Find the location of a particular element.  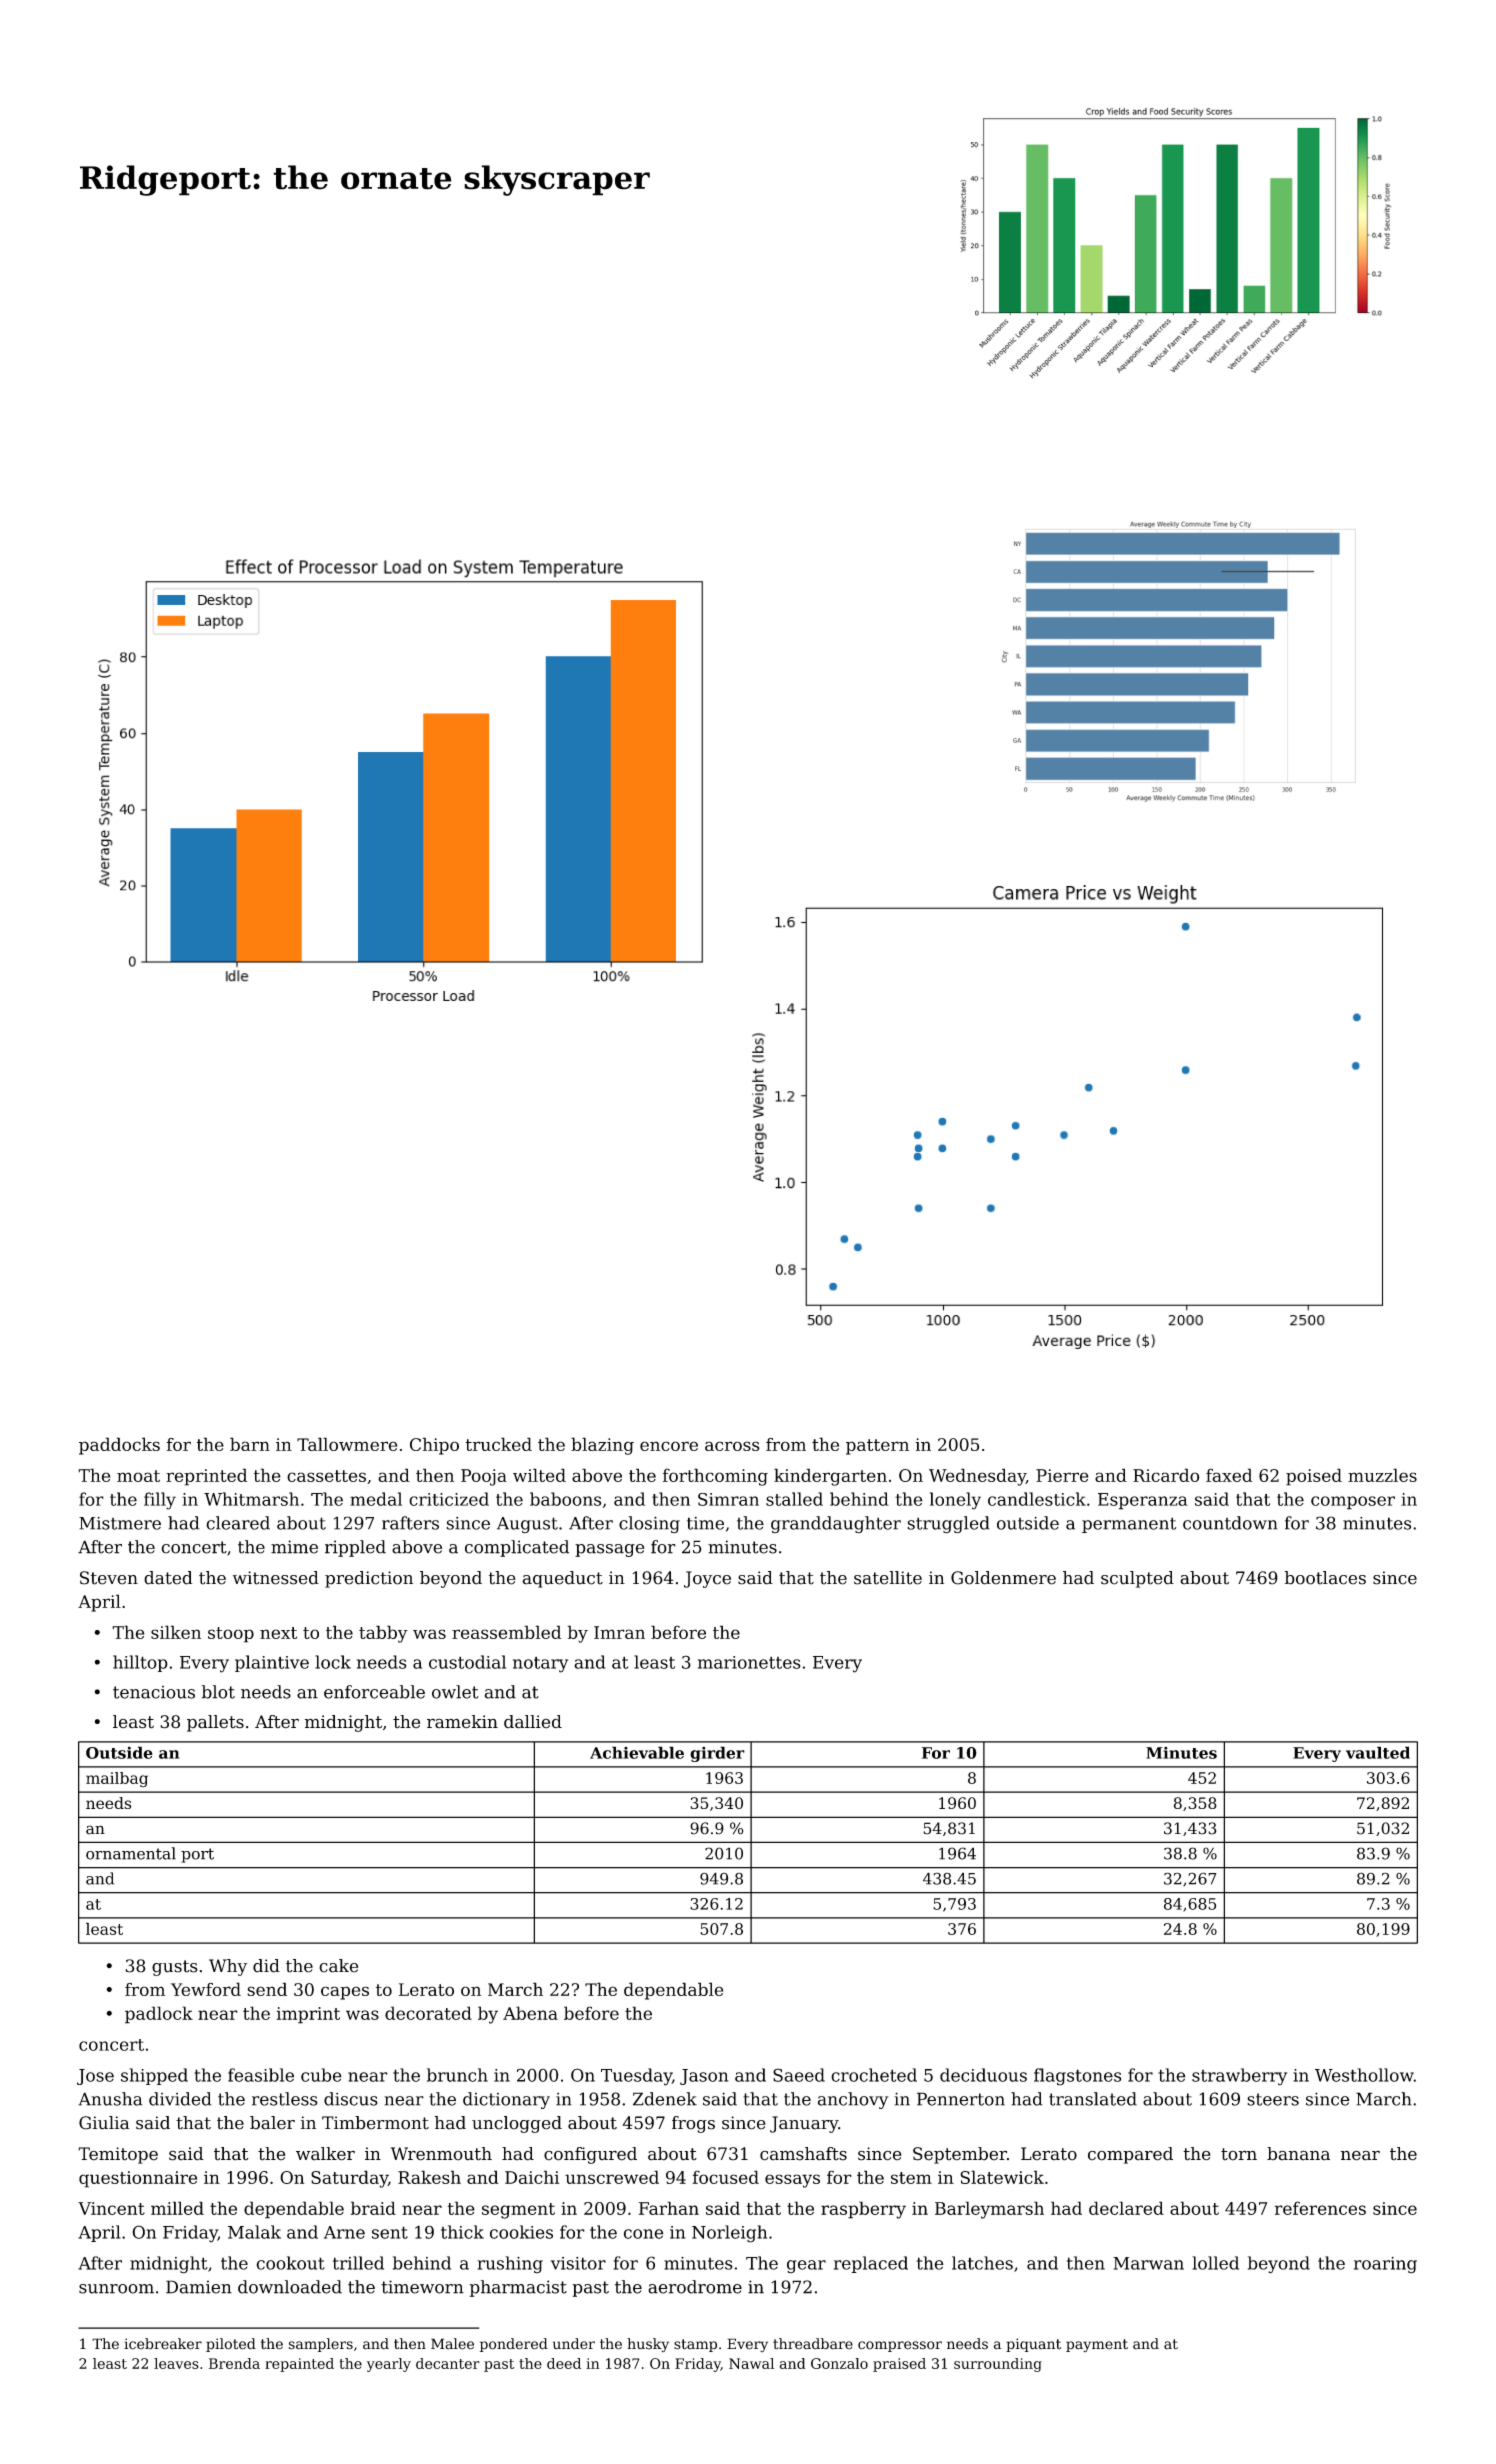

medal is located at coordinates (376, 1499).
